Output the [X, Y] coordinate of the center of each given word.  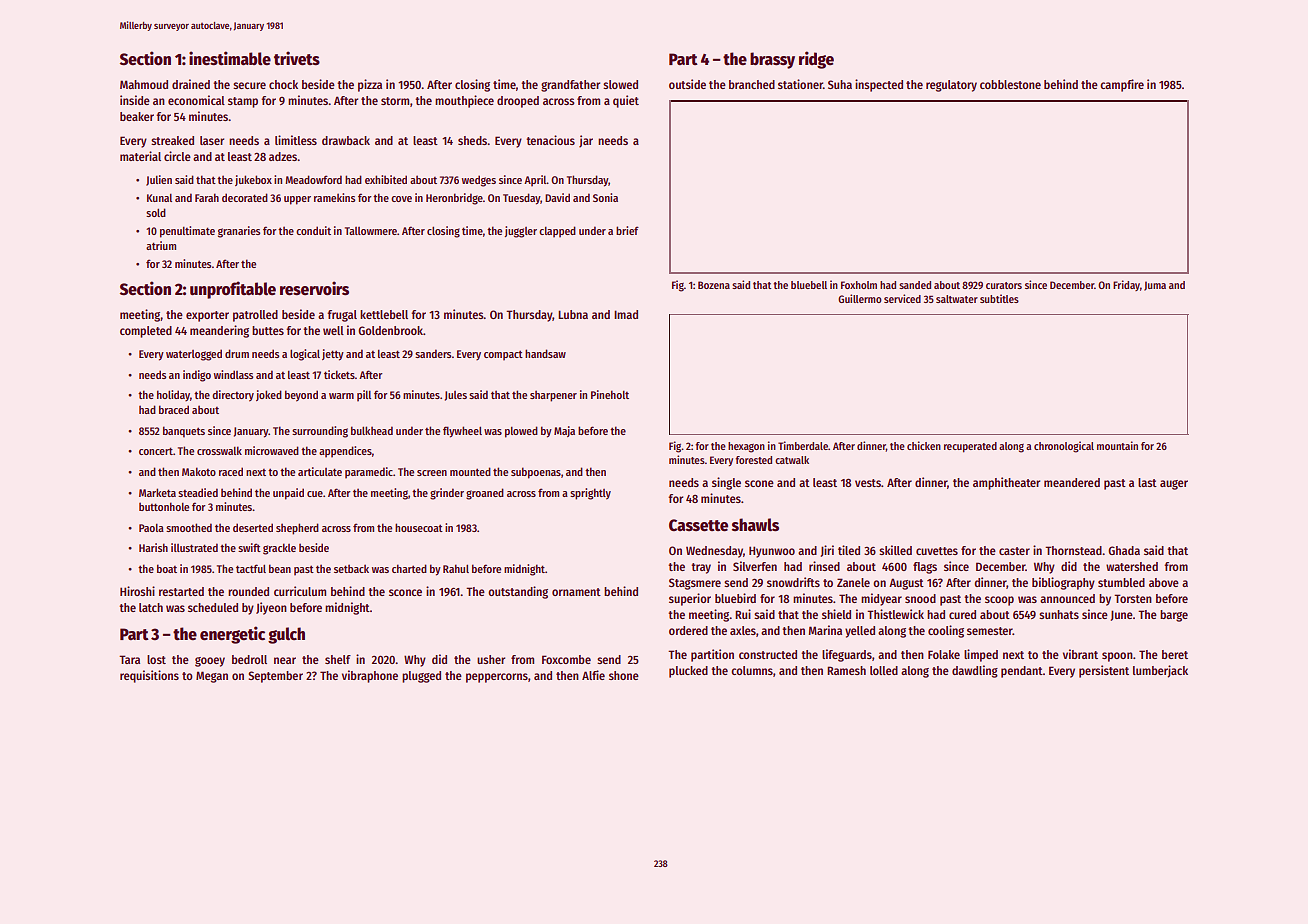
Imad [626, 314]
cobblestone [1010, 84]
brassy [772, 60]
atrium [161, 245]
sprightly [590, 494]
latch [151, 607]
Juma [1155, 286]
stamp [243, 102]
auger [1174, 485]
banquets [184, 432]
